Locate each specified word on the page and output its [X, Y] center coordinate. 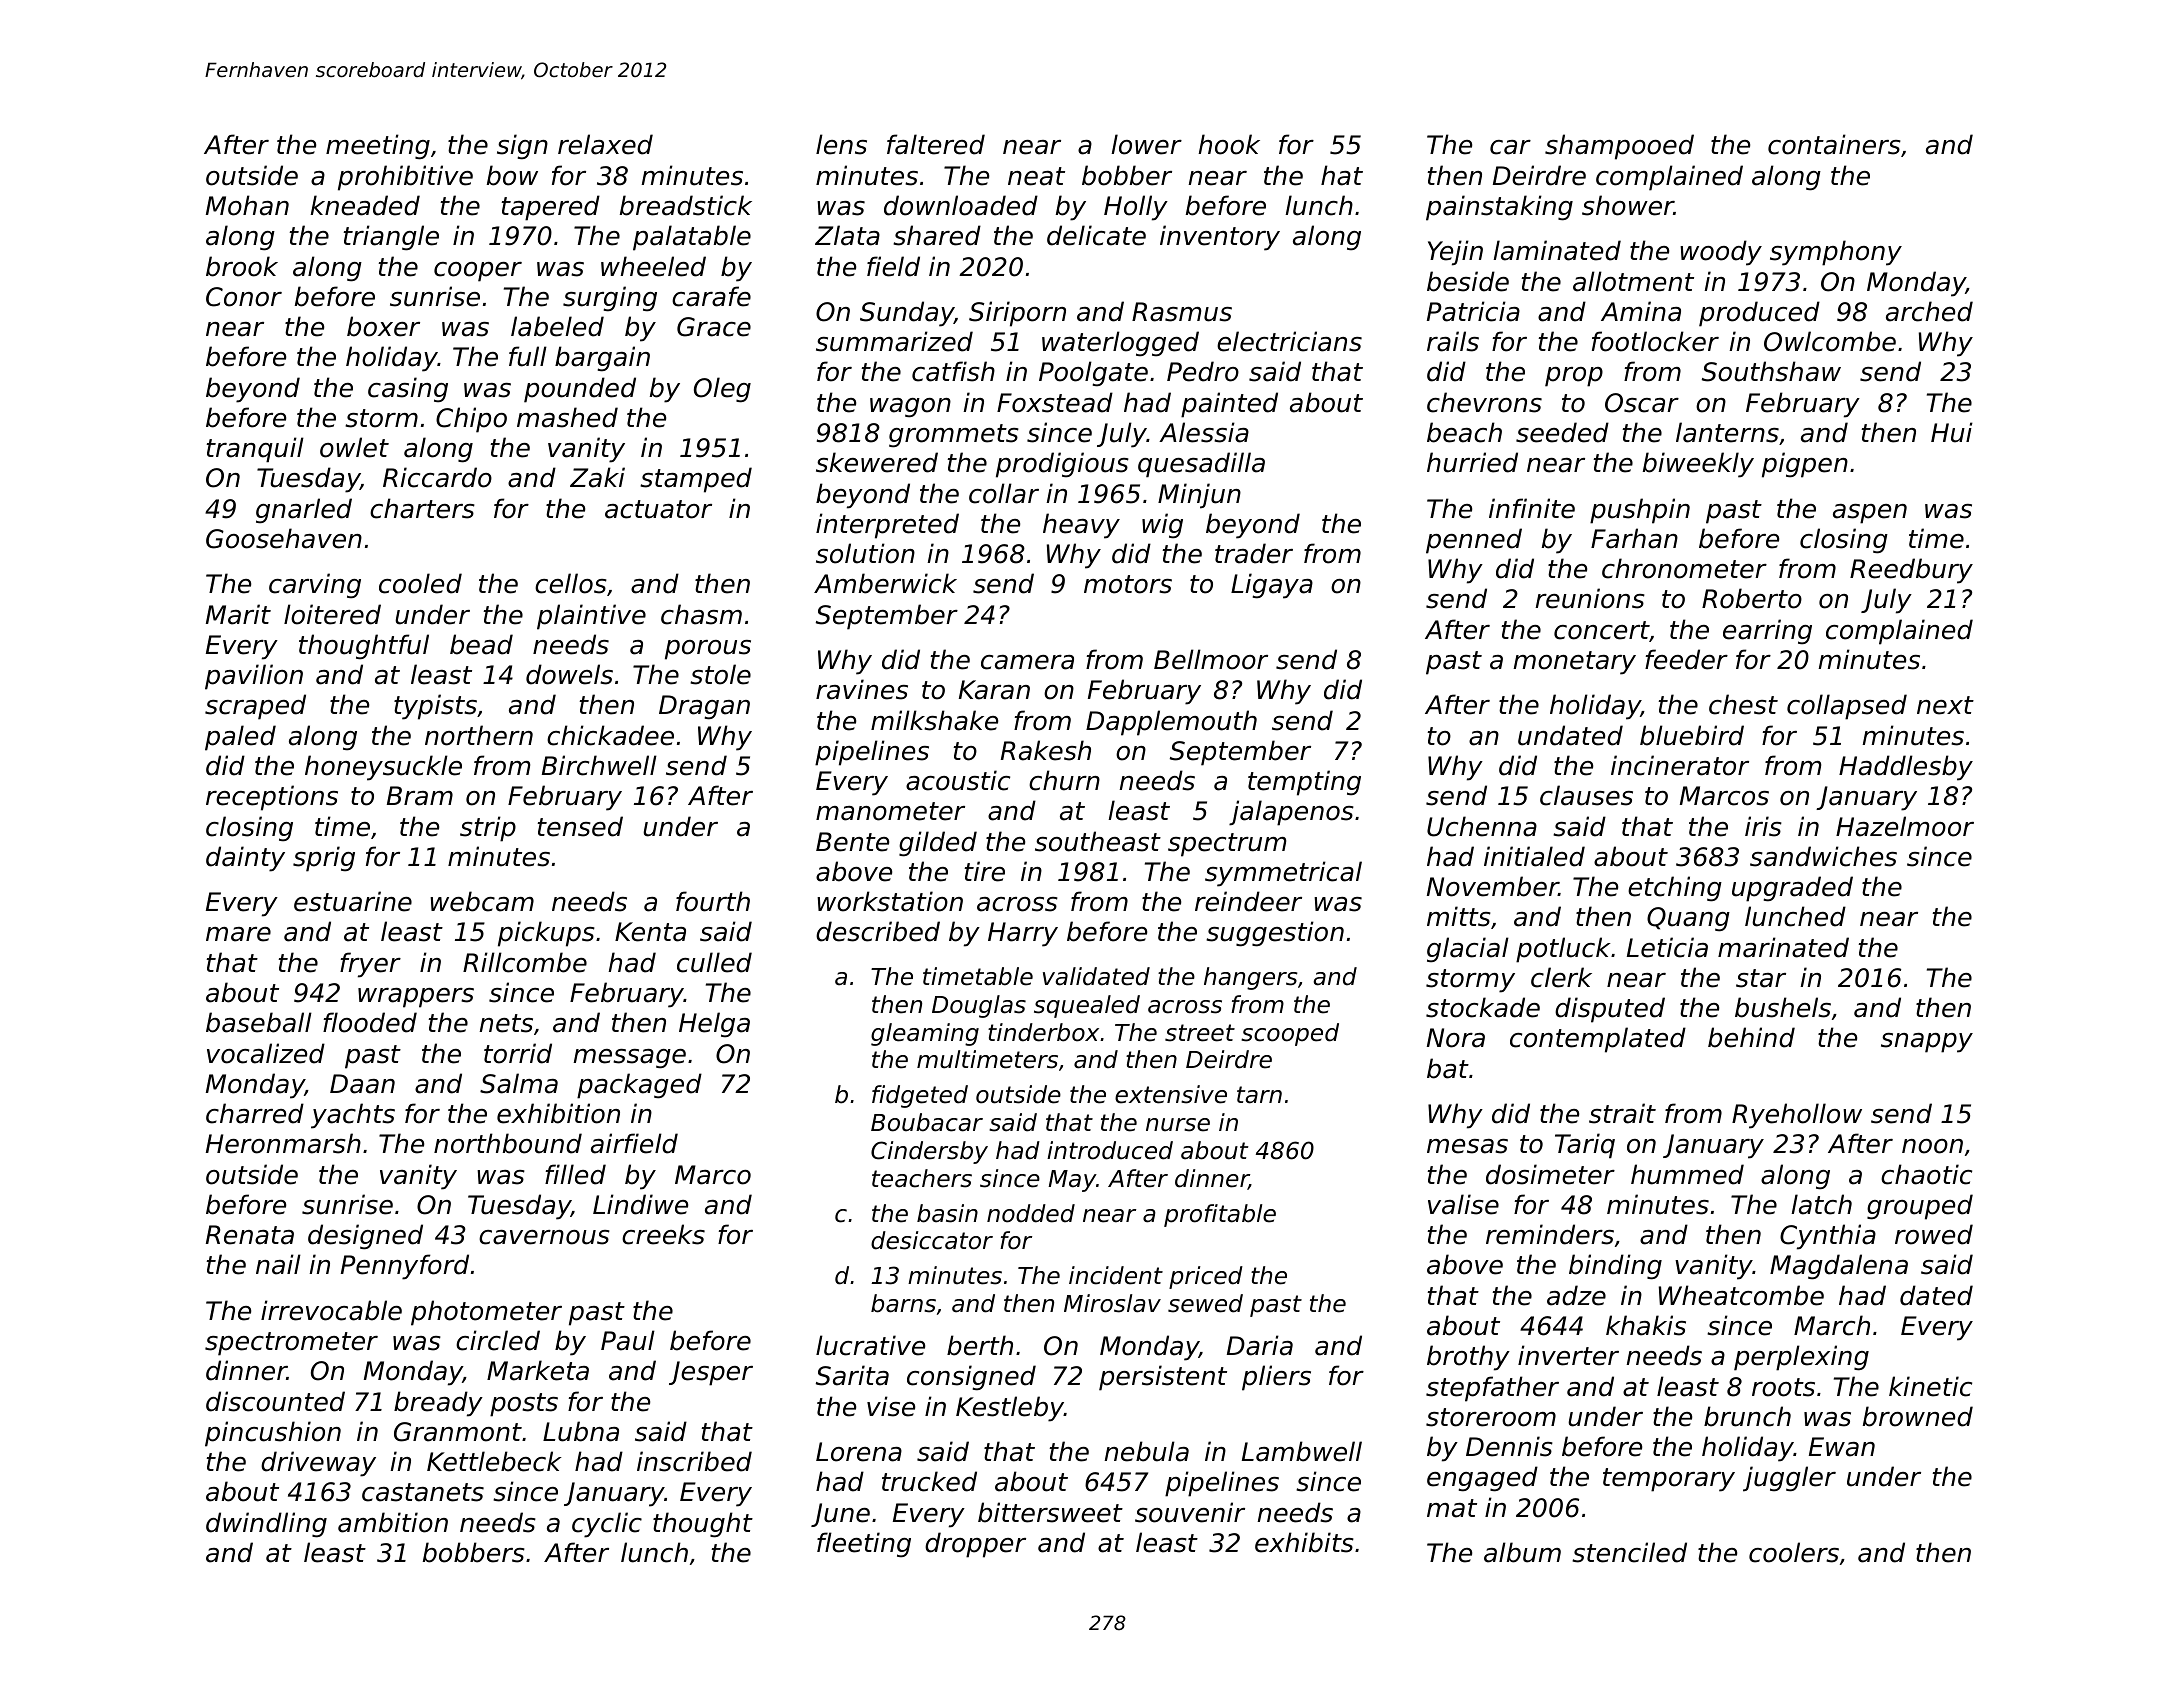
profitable [1220, 1215]
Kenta [650, 932]
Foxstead [1055, 402]
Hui [1952, 432]
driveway [318, 1464]
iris [1763, 826]
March [1832, 1325]
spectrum [1227, 845]
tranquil [255, 450]
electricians [1289, 341]
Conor [244, 297]
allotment [1633, 281]
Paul [628, 1340]
